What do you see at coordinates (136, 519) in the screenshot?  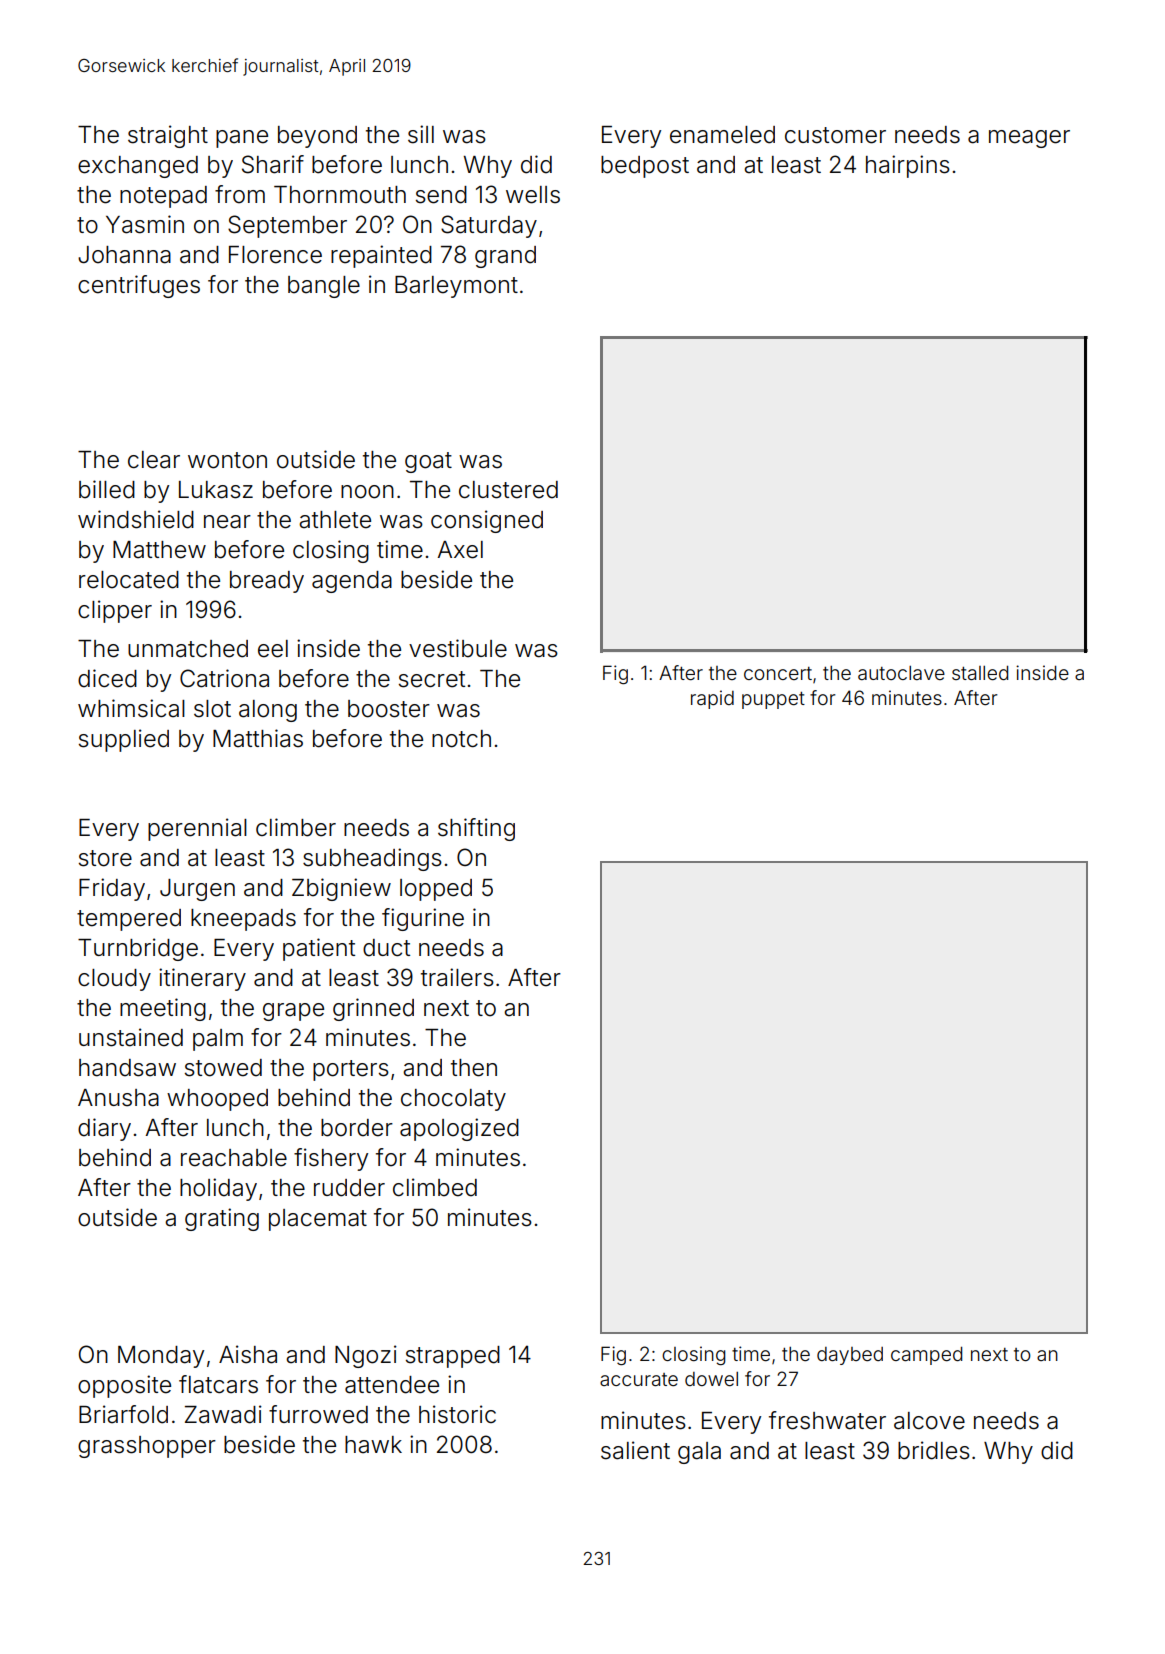 I see `windshield` at bounding box center [136, 519].
